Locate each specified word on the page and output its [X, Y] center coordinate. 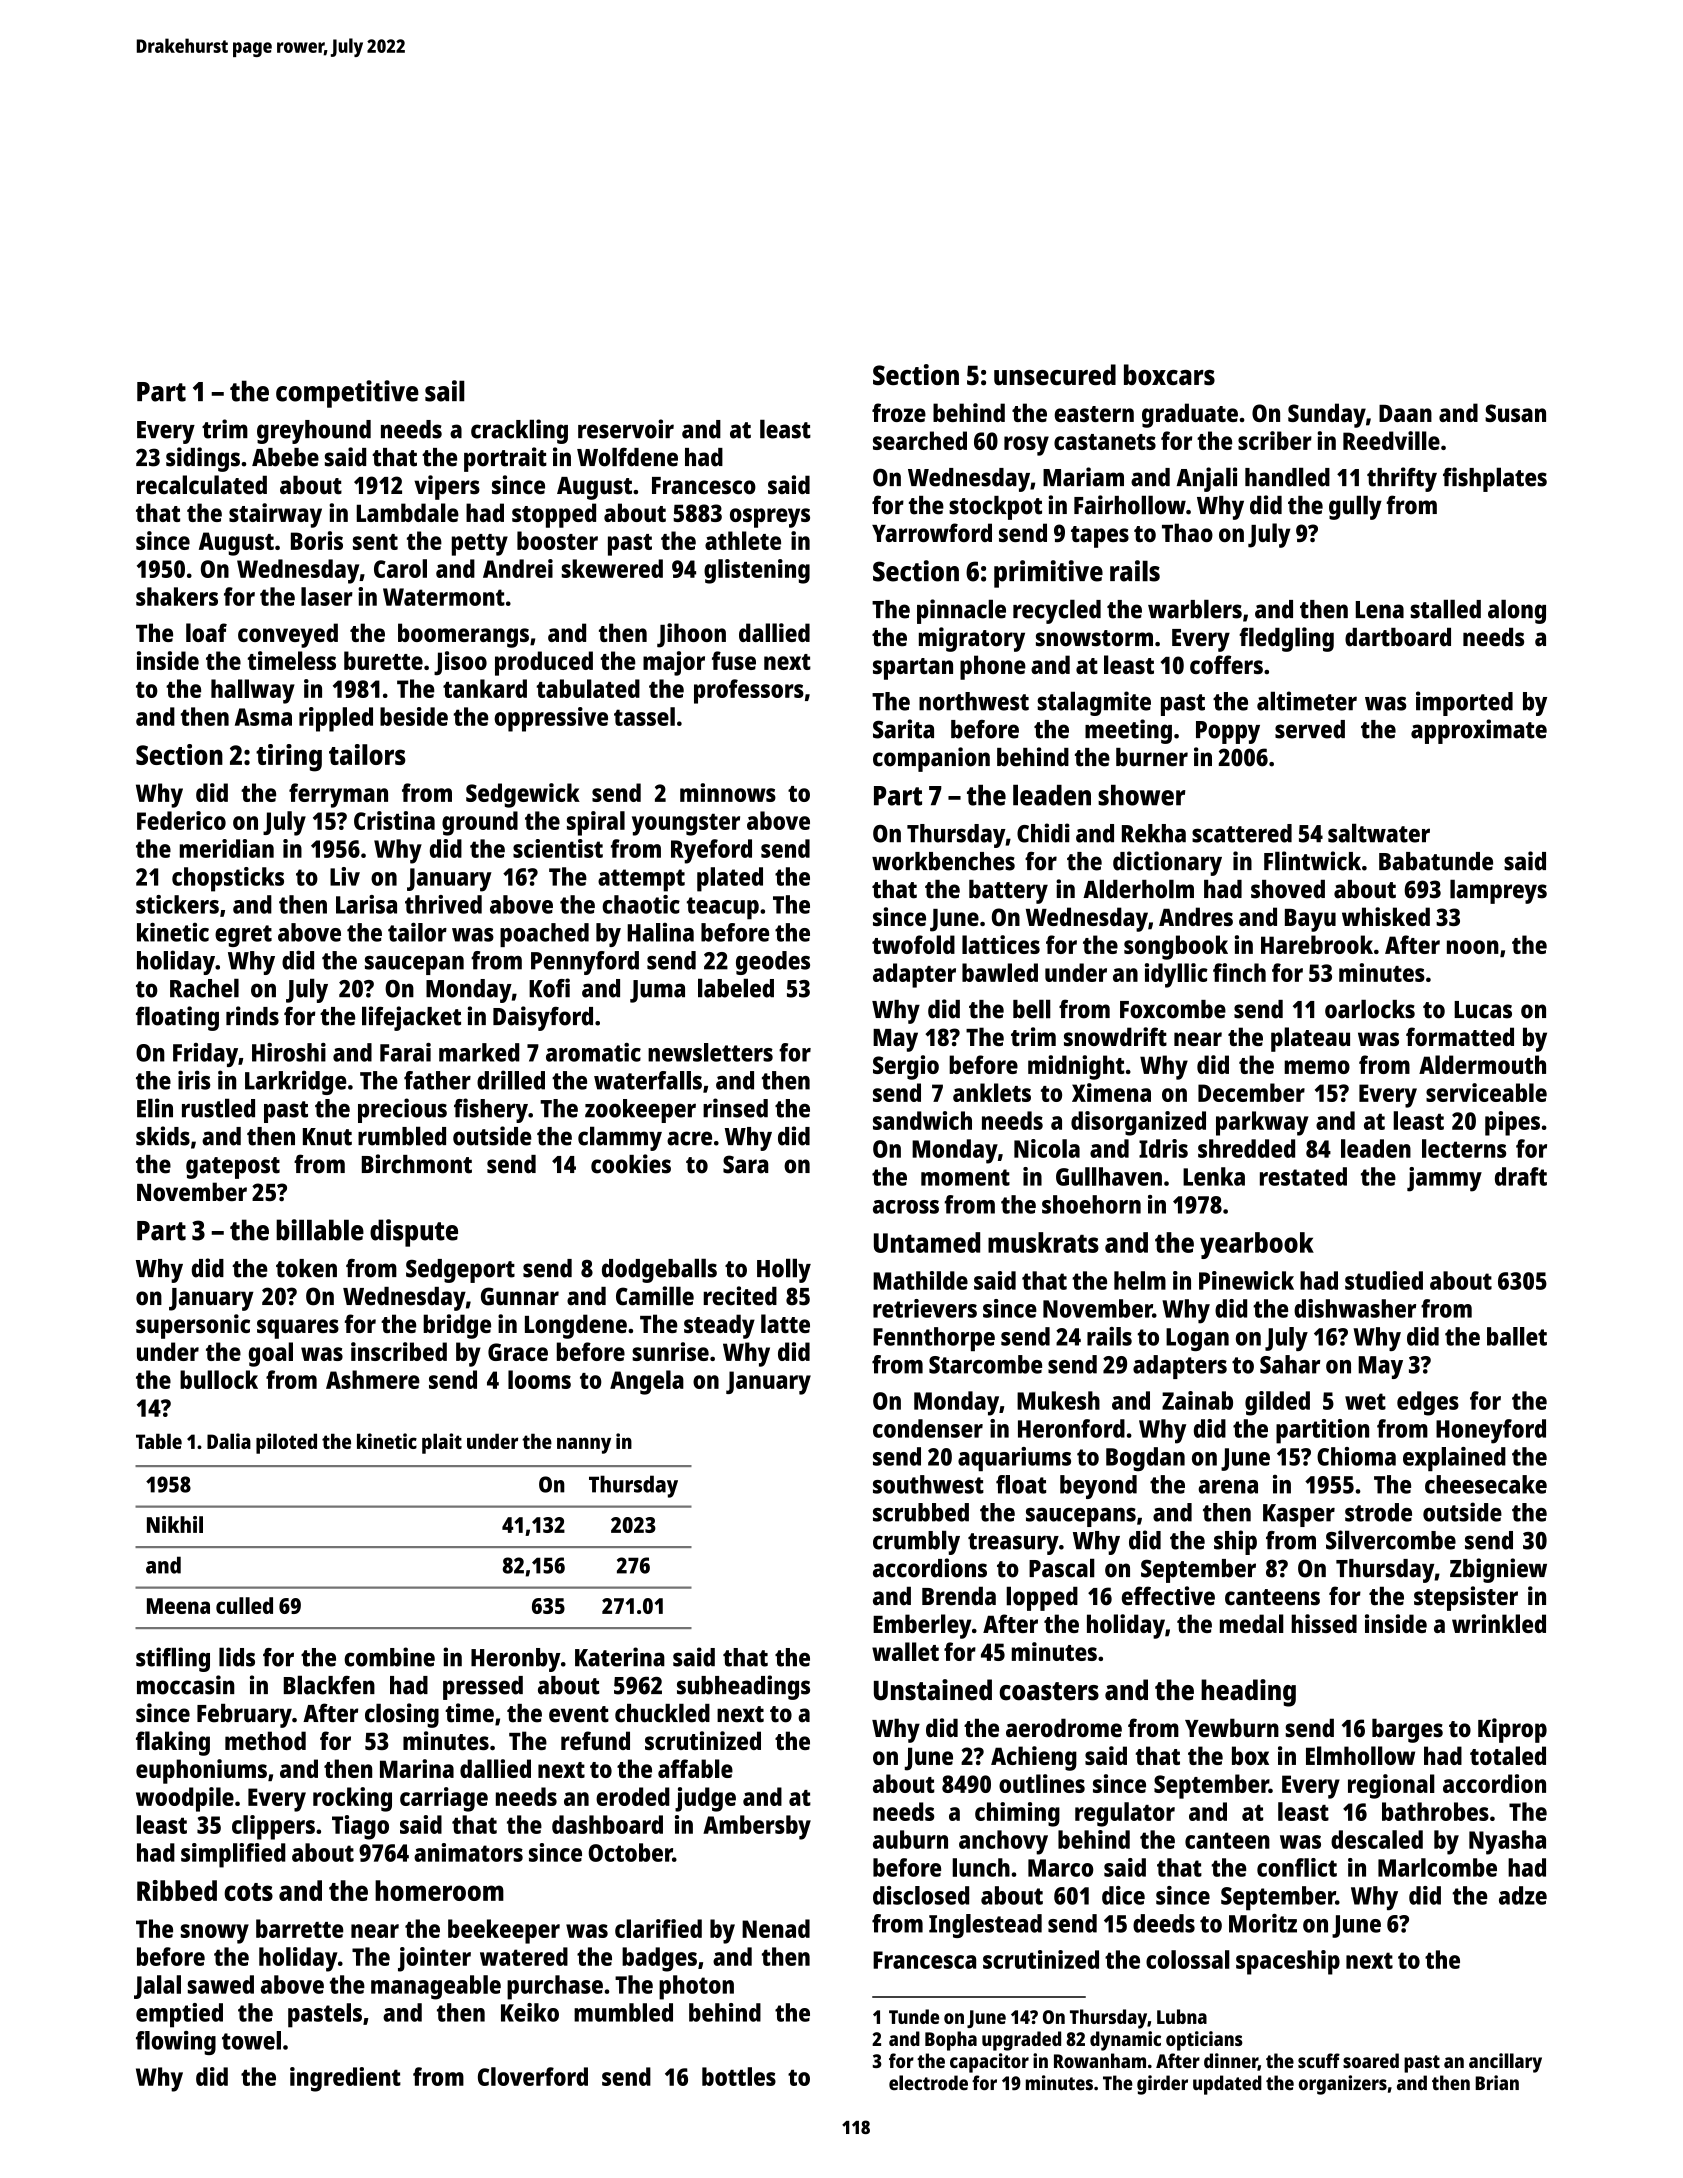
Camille [655, 1296]
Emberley [922, 1626]
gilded [1277, 1403]
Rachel [204, 988]
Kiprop [1512, 1730]
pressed [483, 1688]
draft [1521, 1176]
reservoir [626, 429]
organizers [1343, 2085]
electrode [928, 2082]
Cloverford [533, 2076]
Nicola [1047, 1148]
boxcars [1169, 374]
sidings [203, 459]
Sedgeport [460, 1271]
